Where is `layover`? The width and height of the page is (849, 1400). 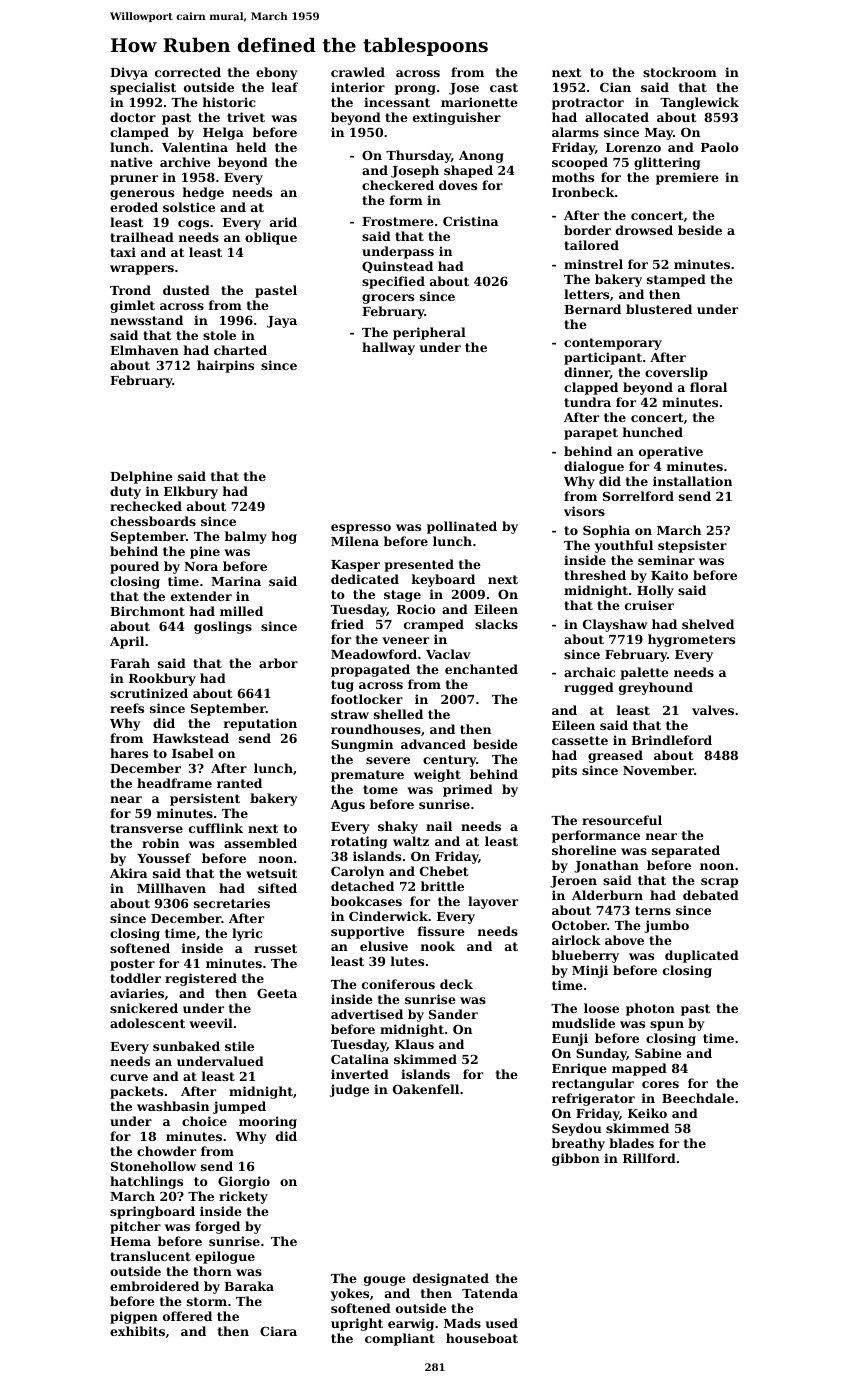 layover is located at coordinates (493, 902).
